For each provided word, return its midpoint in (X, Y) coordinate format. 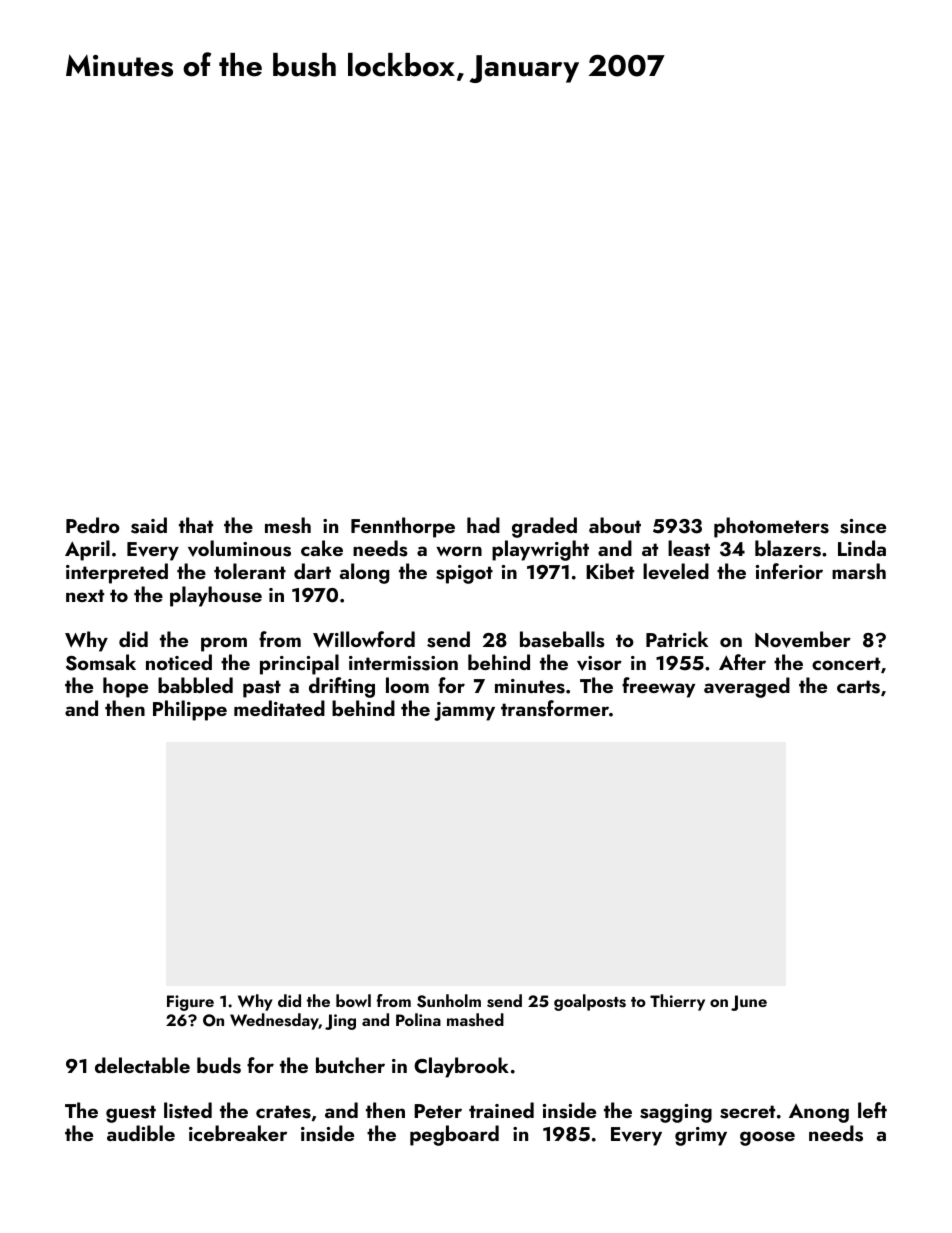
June (749, 1003)
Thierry (677, 1002)
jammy (464, 711)
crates (283, 1112)
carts (858, 687)
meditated (279, 708)
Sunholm (449, 1001)
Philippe (190, 710)
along (364, 573)
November (803, 639)
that (196, 525)
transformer (555, 708)
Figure (190, 1003)
